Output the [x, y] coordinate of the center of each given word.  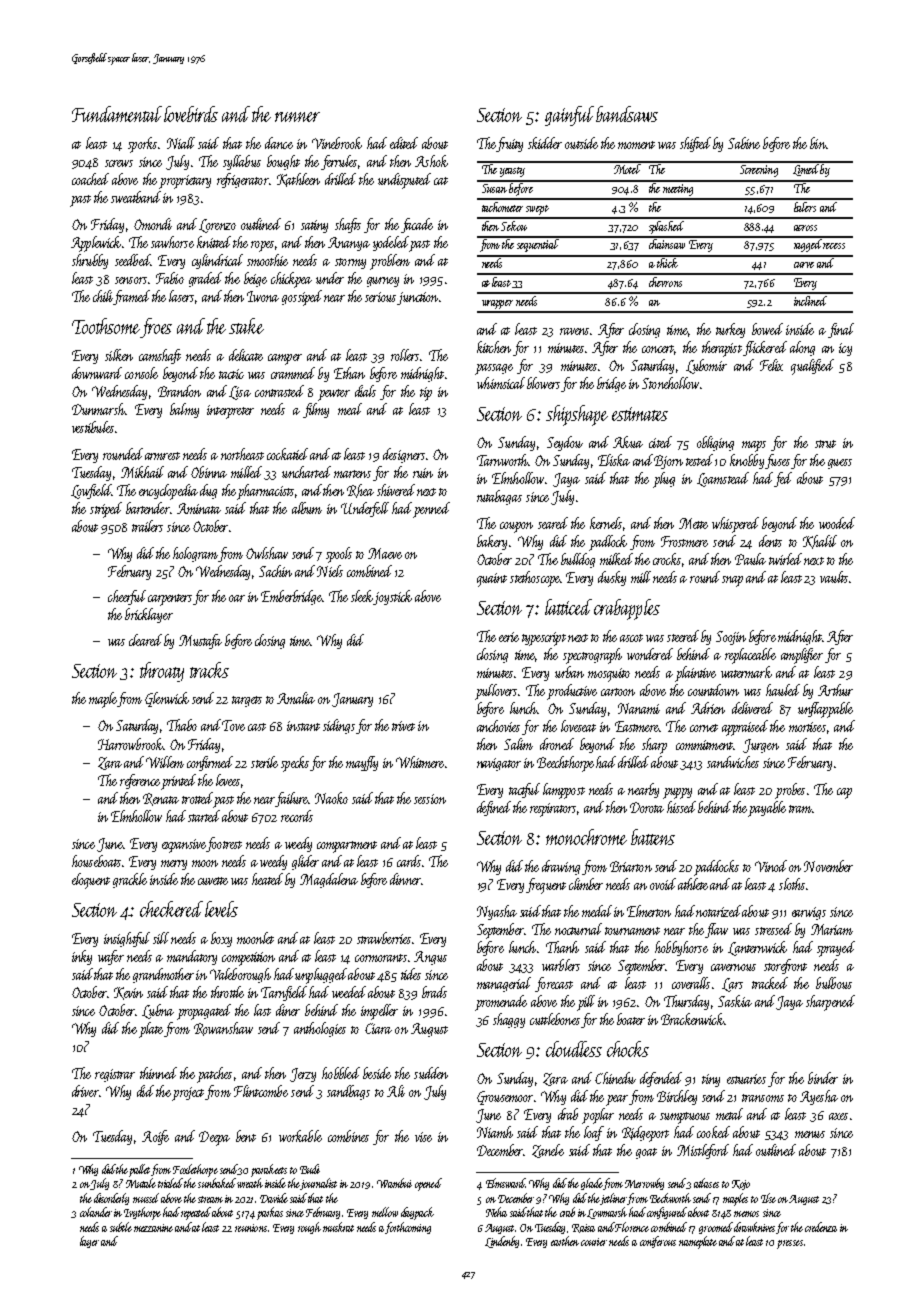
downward [97, 373]
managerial [504, 984]
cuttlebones [555, 1019]
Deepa [214, 1138]
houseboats [96, 861]
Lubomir [706, 366]
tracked [770, 983]
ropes [262, 246]
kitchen [494, 347]
